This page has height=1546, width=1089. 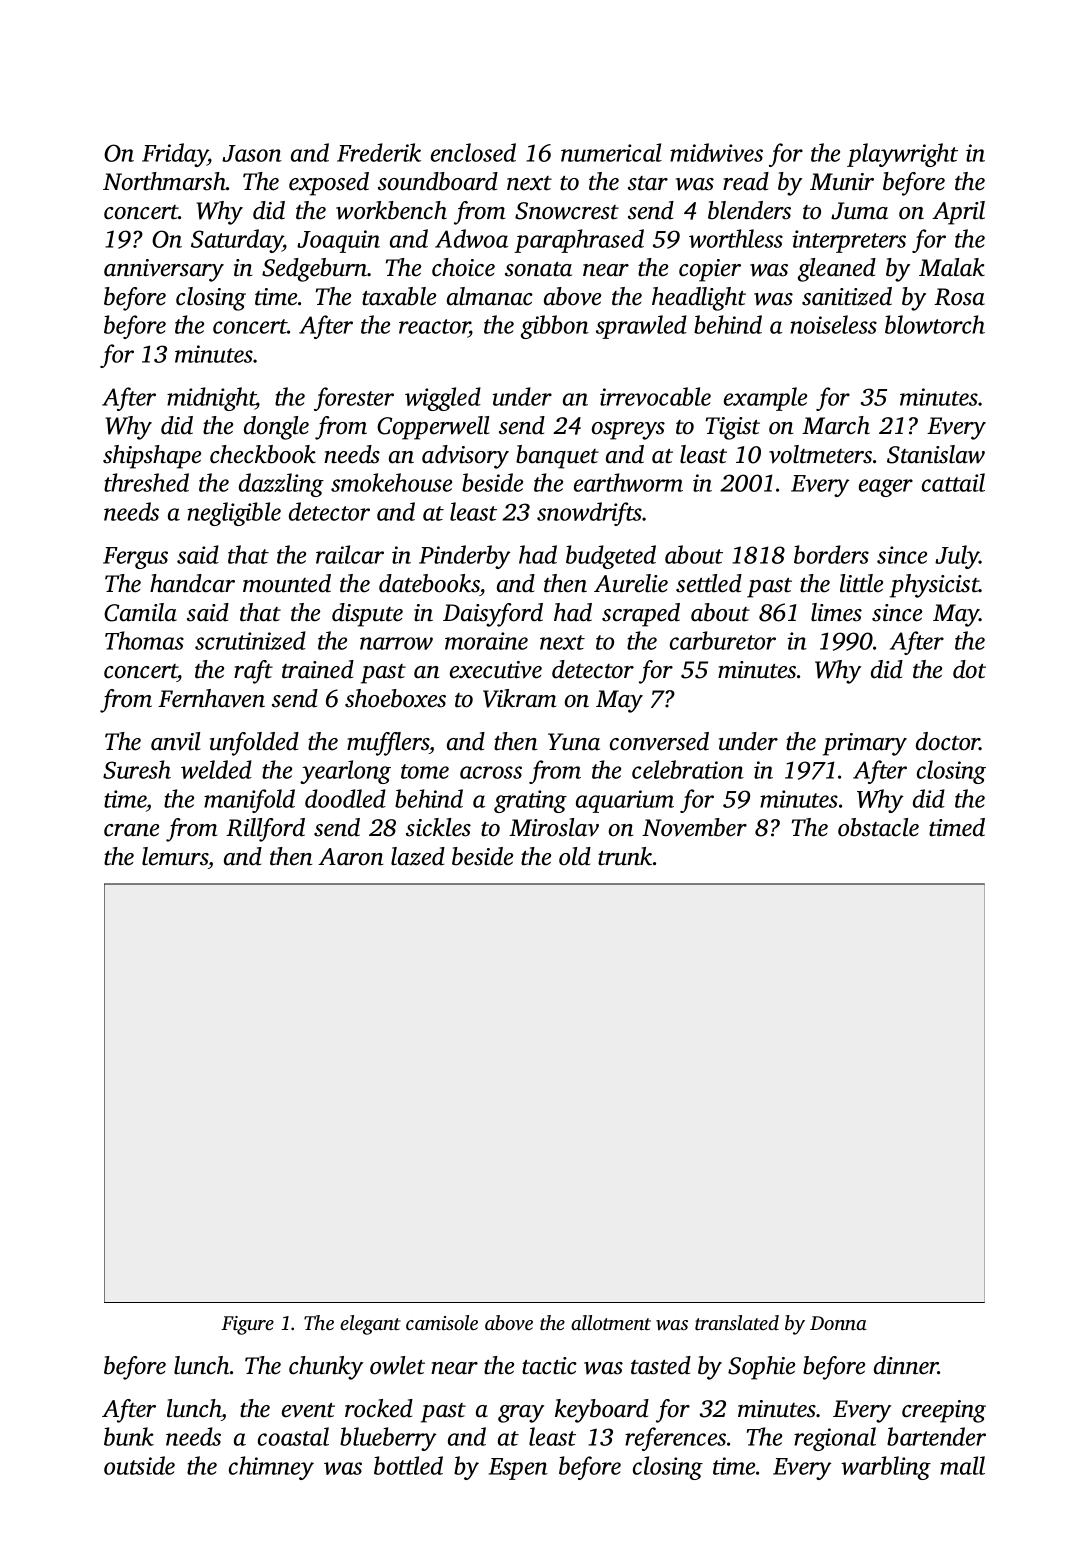 I want to click on cattail, so click(x=953, y=482).
